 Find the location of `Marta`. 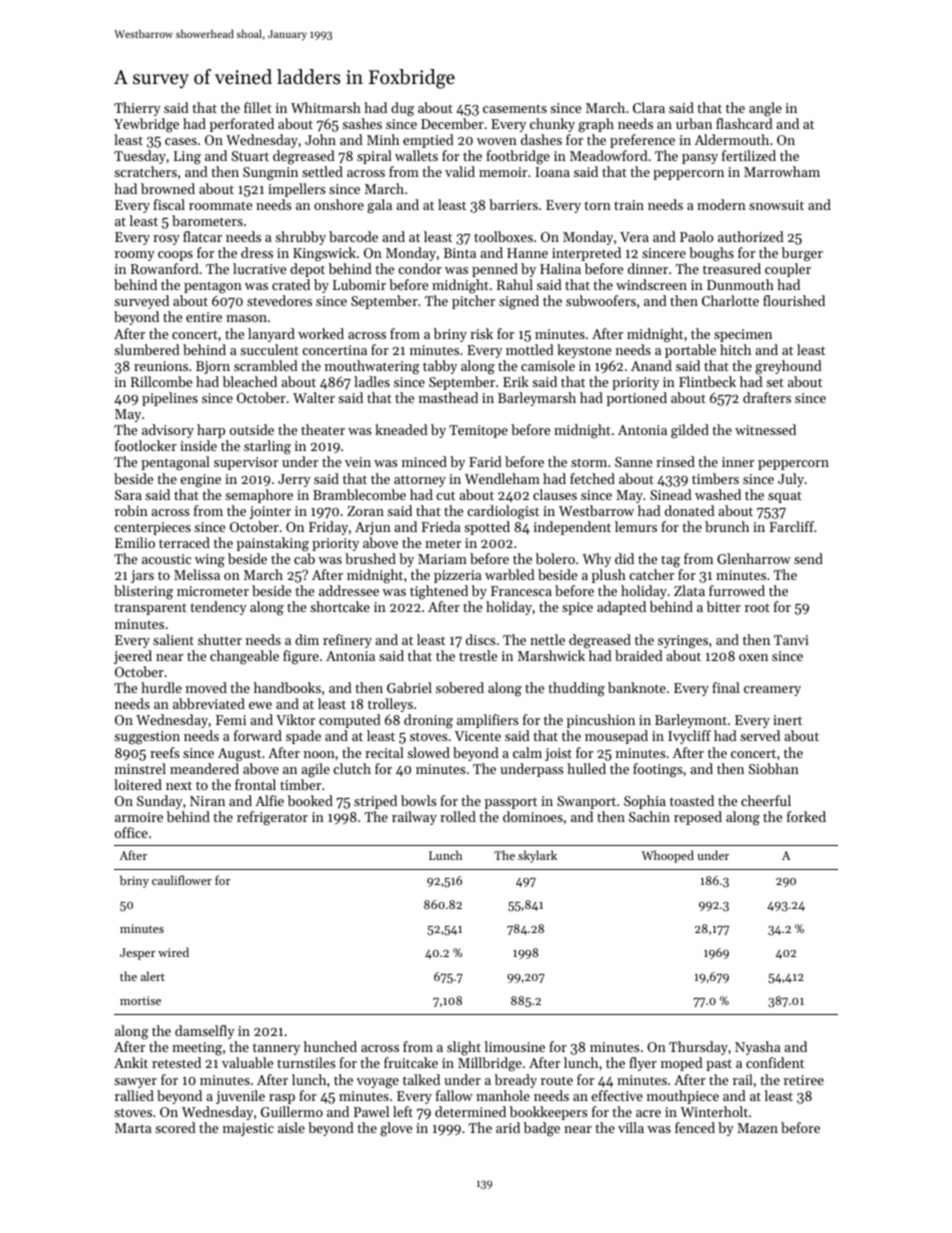

Marta is located at coordinates (133, 1128).
